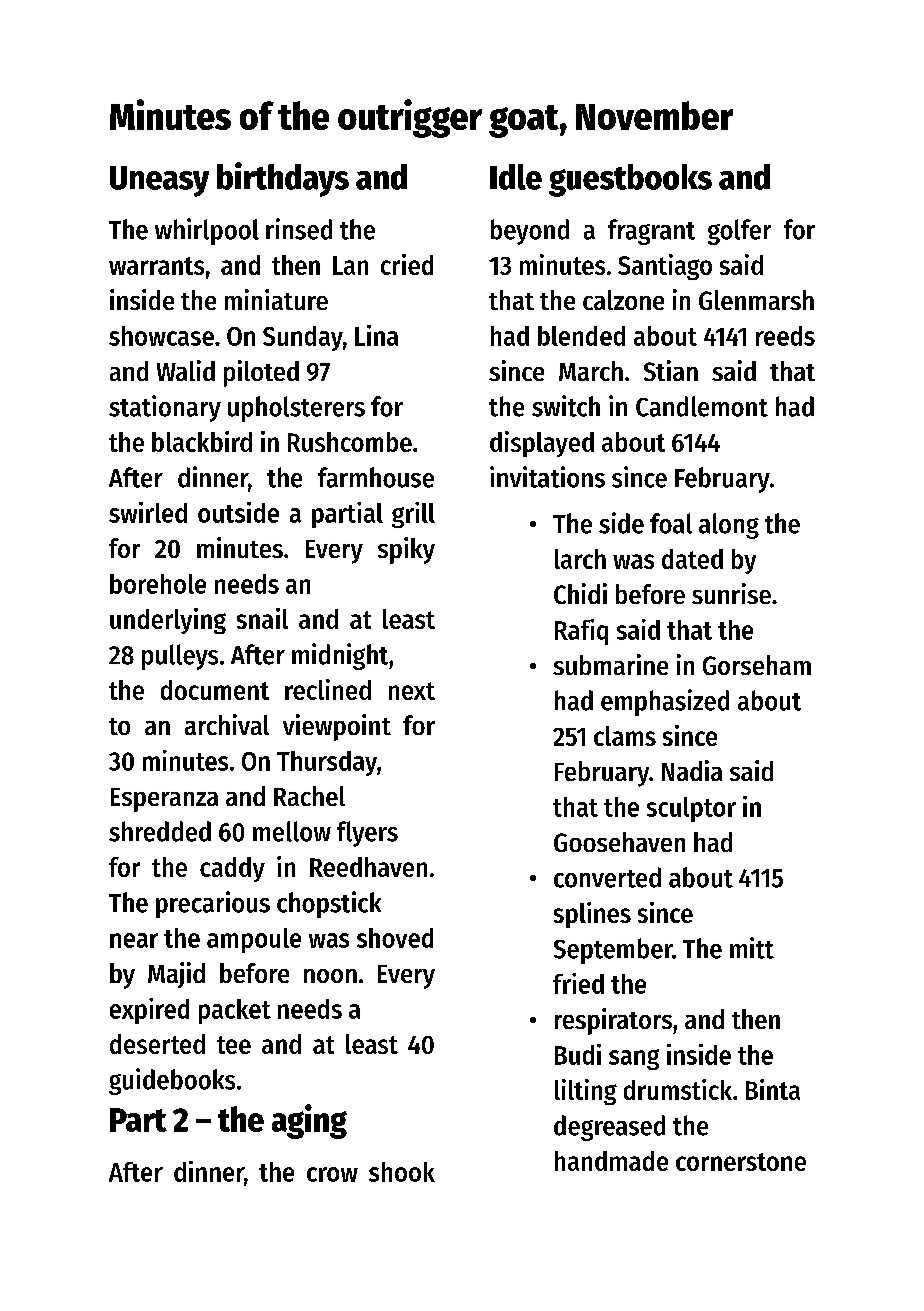 This screenshot has height=1311, width=924. What do you see at coordinates (283, 179) in the screenshot?
I see `birthdays` at bounding box center [283, 179].
